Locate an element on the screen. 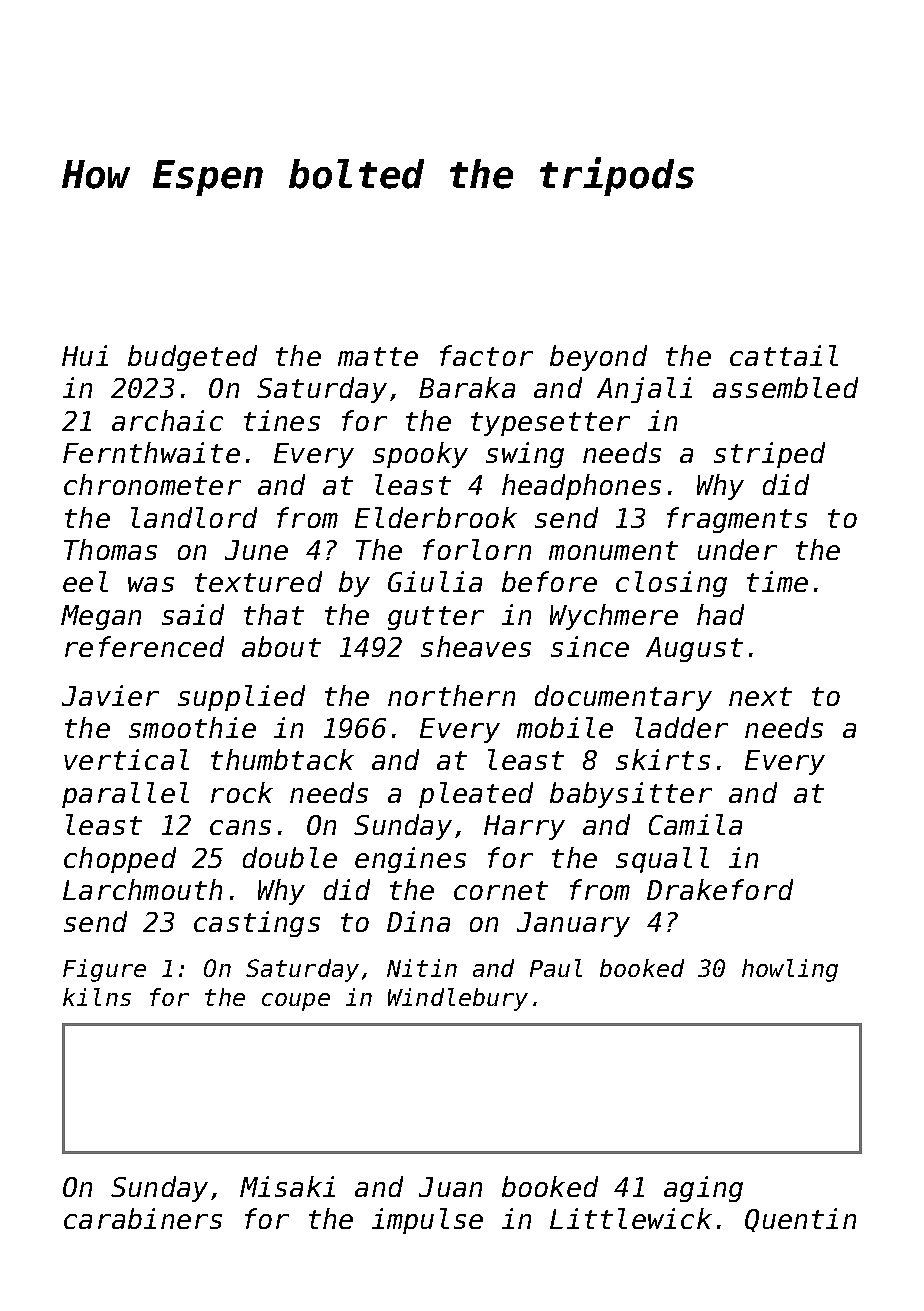 Image resolution: width=924 pixels, height=1311 pixels. Paul is located at coordinates (556, 968).
